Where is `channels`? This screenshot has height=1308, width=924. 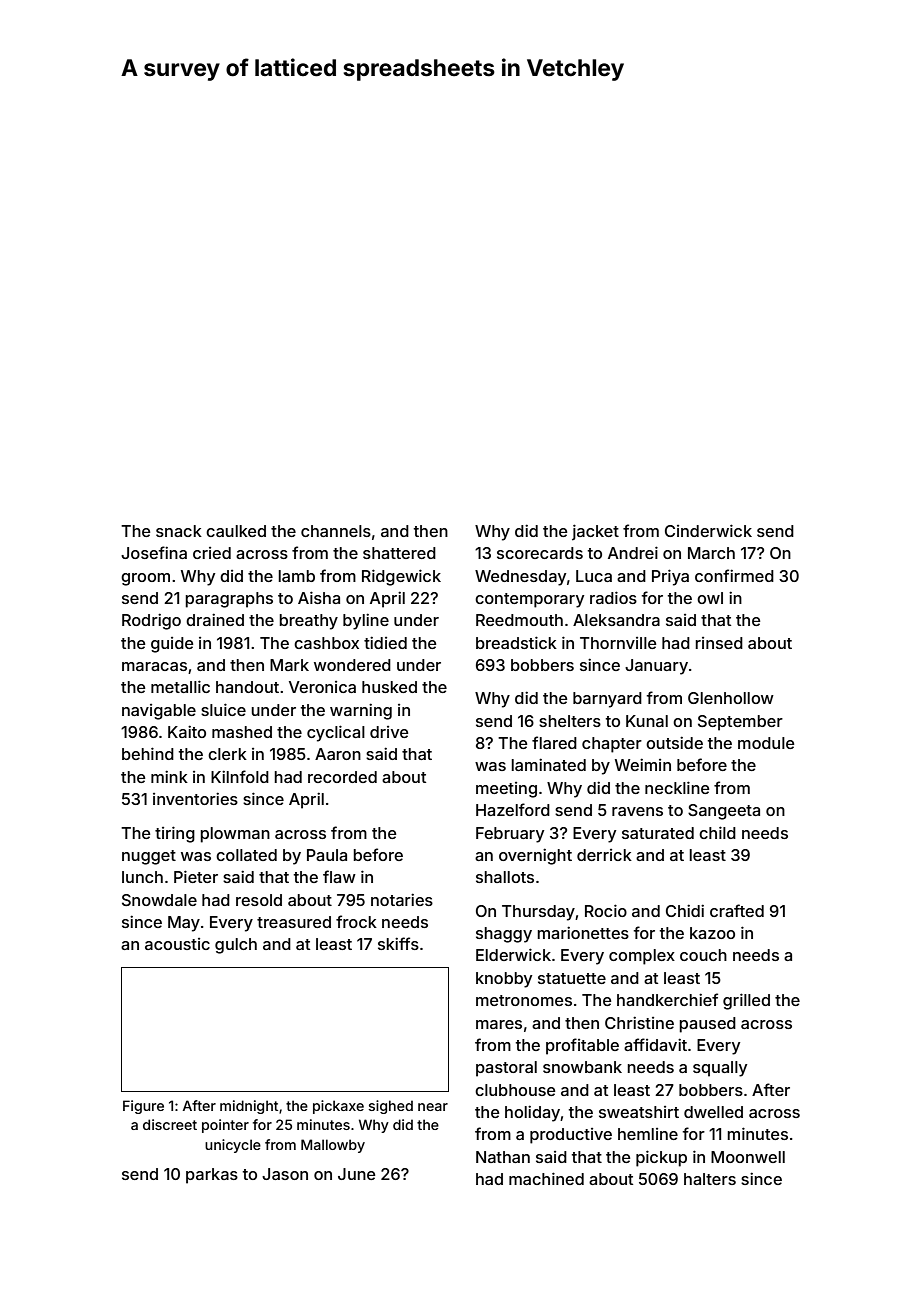 channels is located at coordinates (336, 531).
